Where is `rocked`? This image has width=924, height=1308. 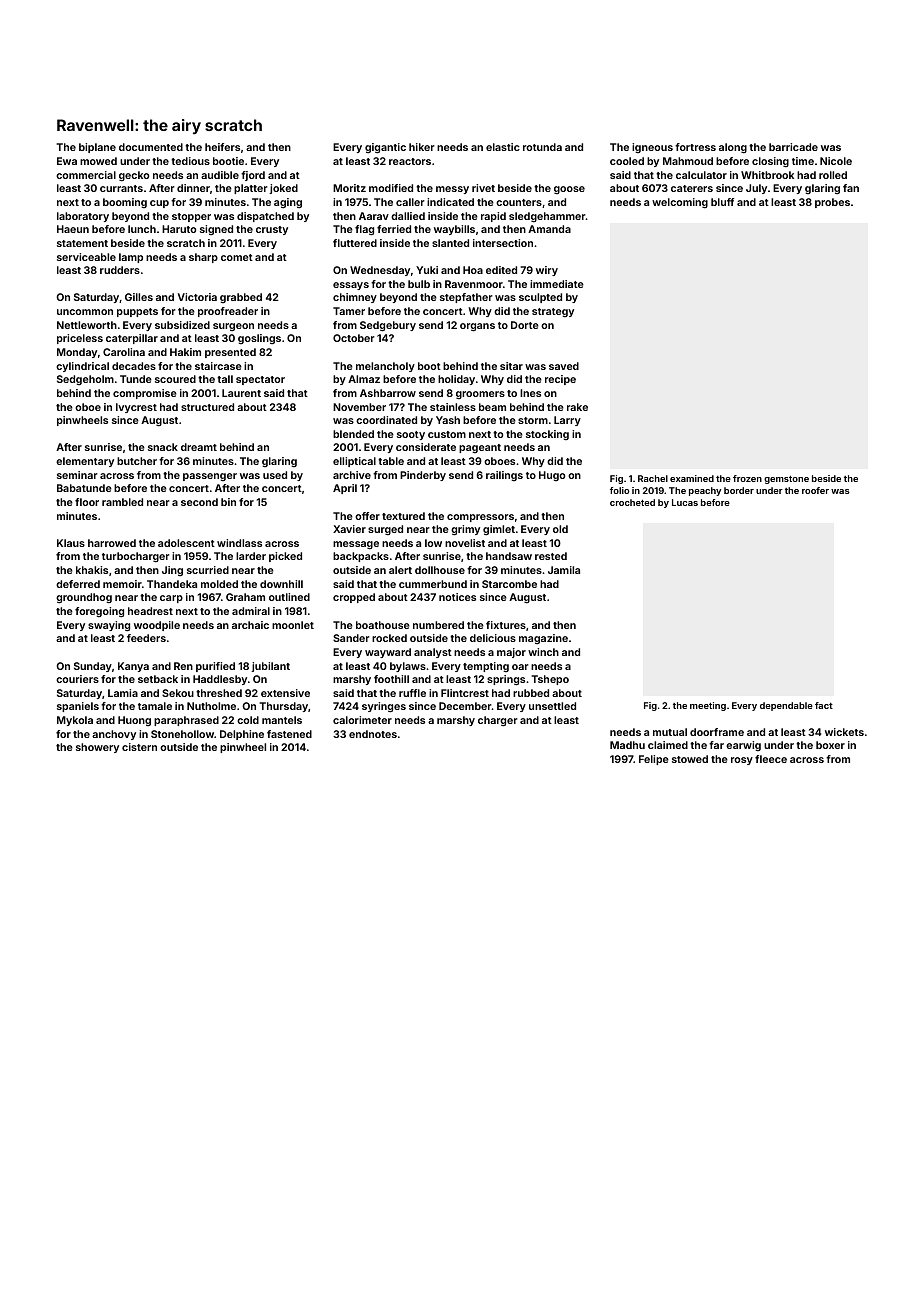
rocked is located at coordinates (389, 638).
